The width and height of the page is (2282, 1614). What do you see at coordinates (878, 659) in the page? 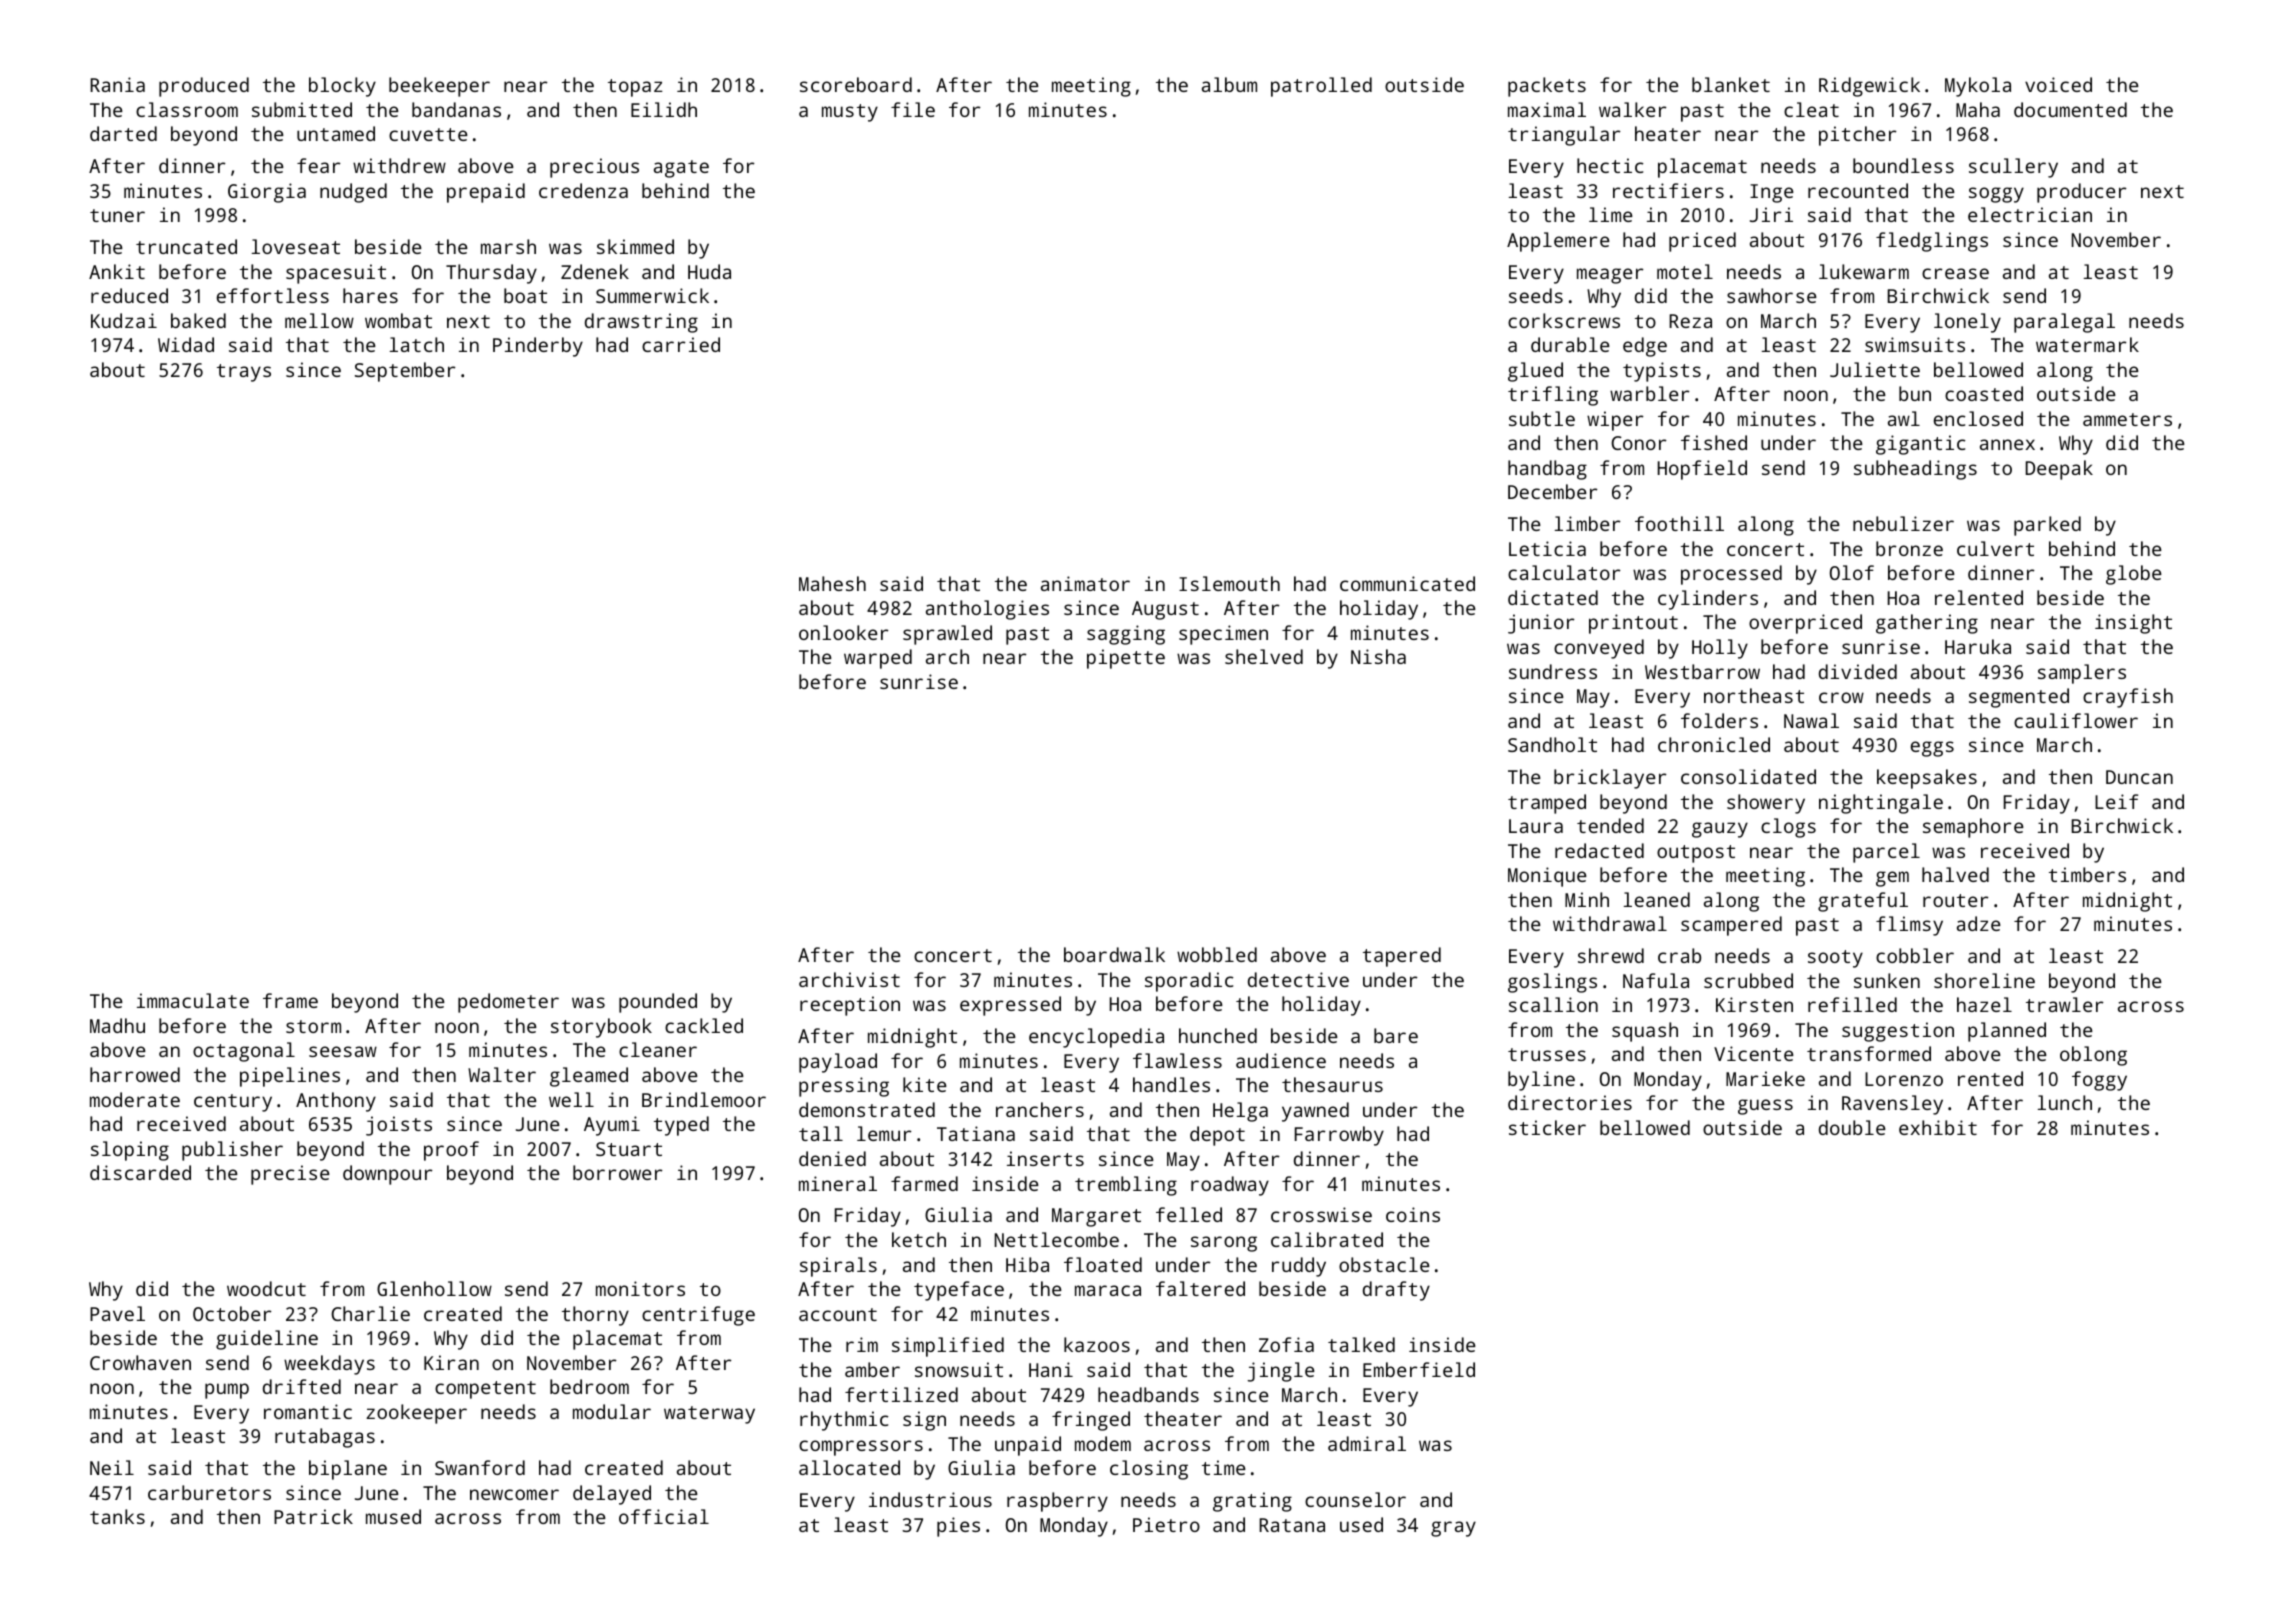
I see `warped` at bounding box center [878, 659].
